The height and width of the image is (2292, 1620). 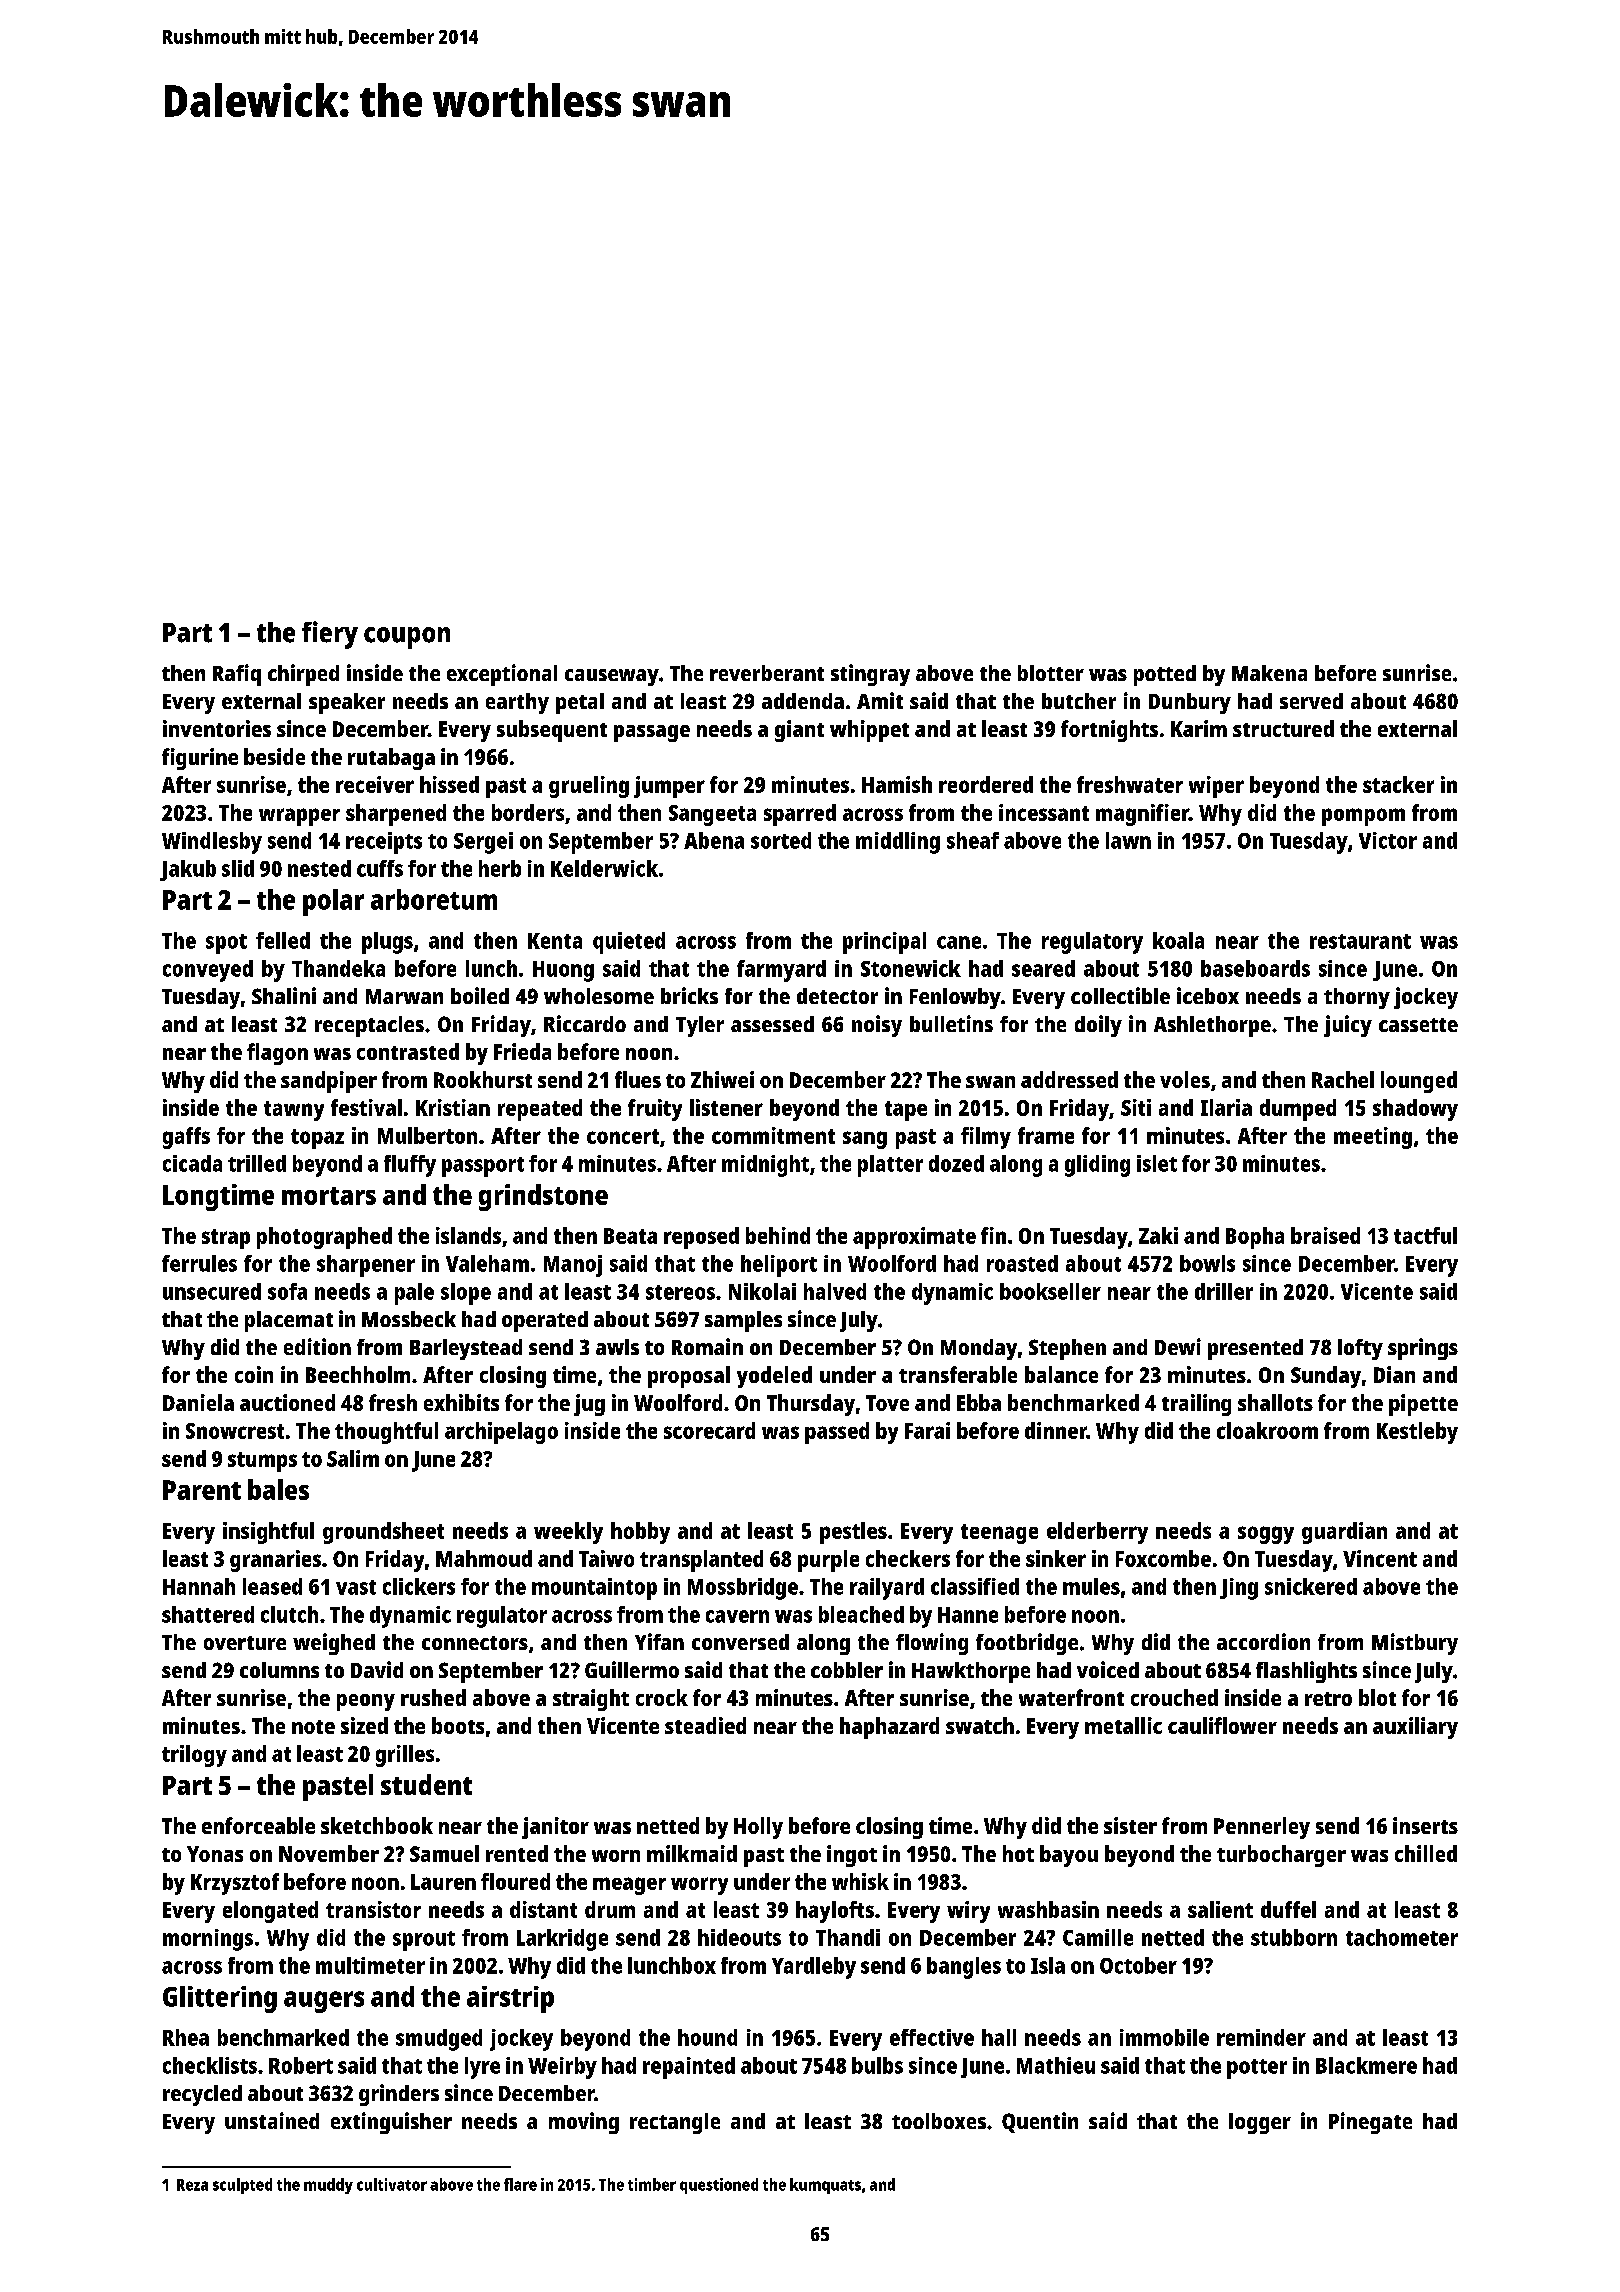 What do you see at coordinates (202, 1490) in the image?
I see `Parent` at bounding box center [202, 1490].
